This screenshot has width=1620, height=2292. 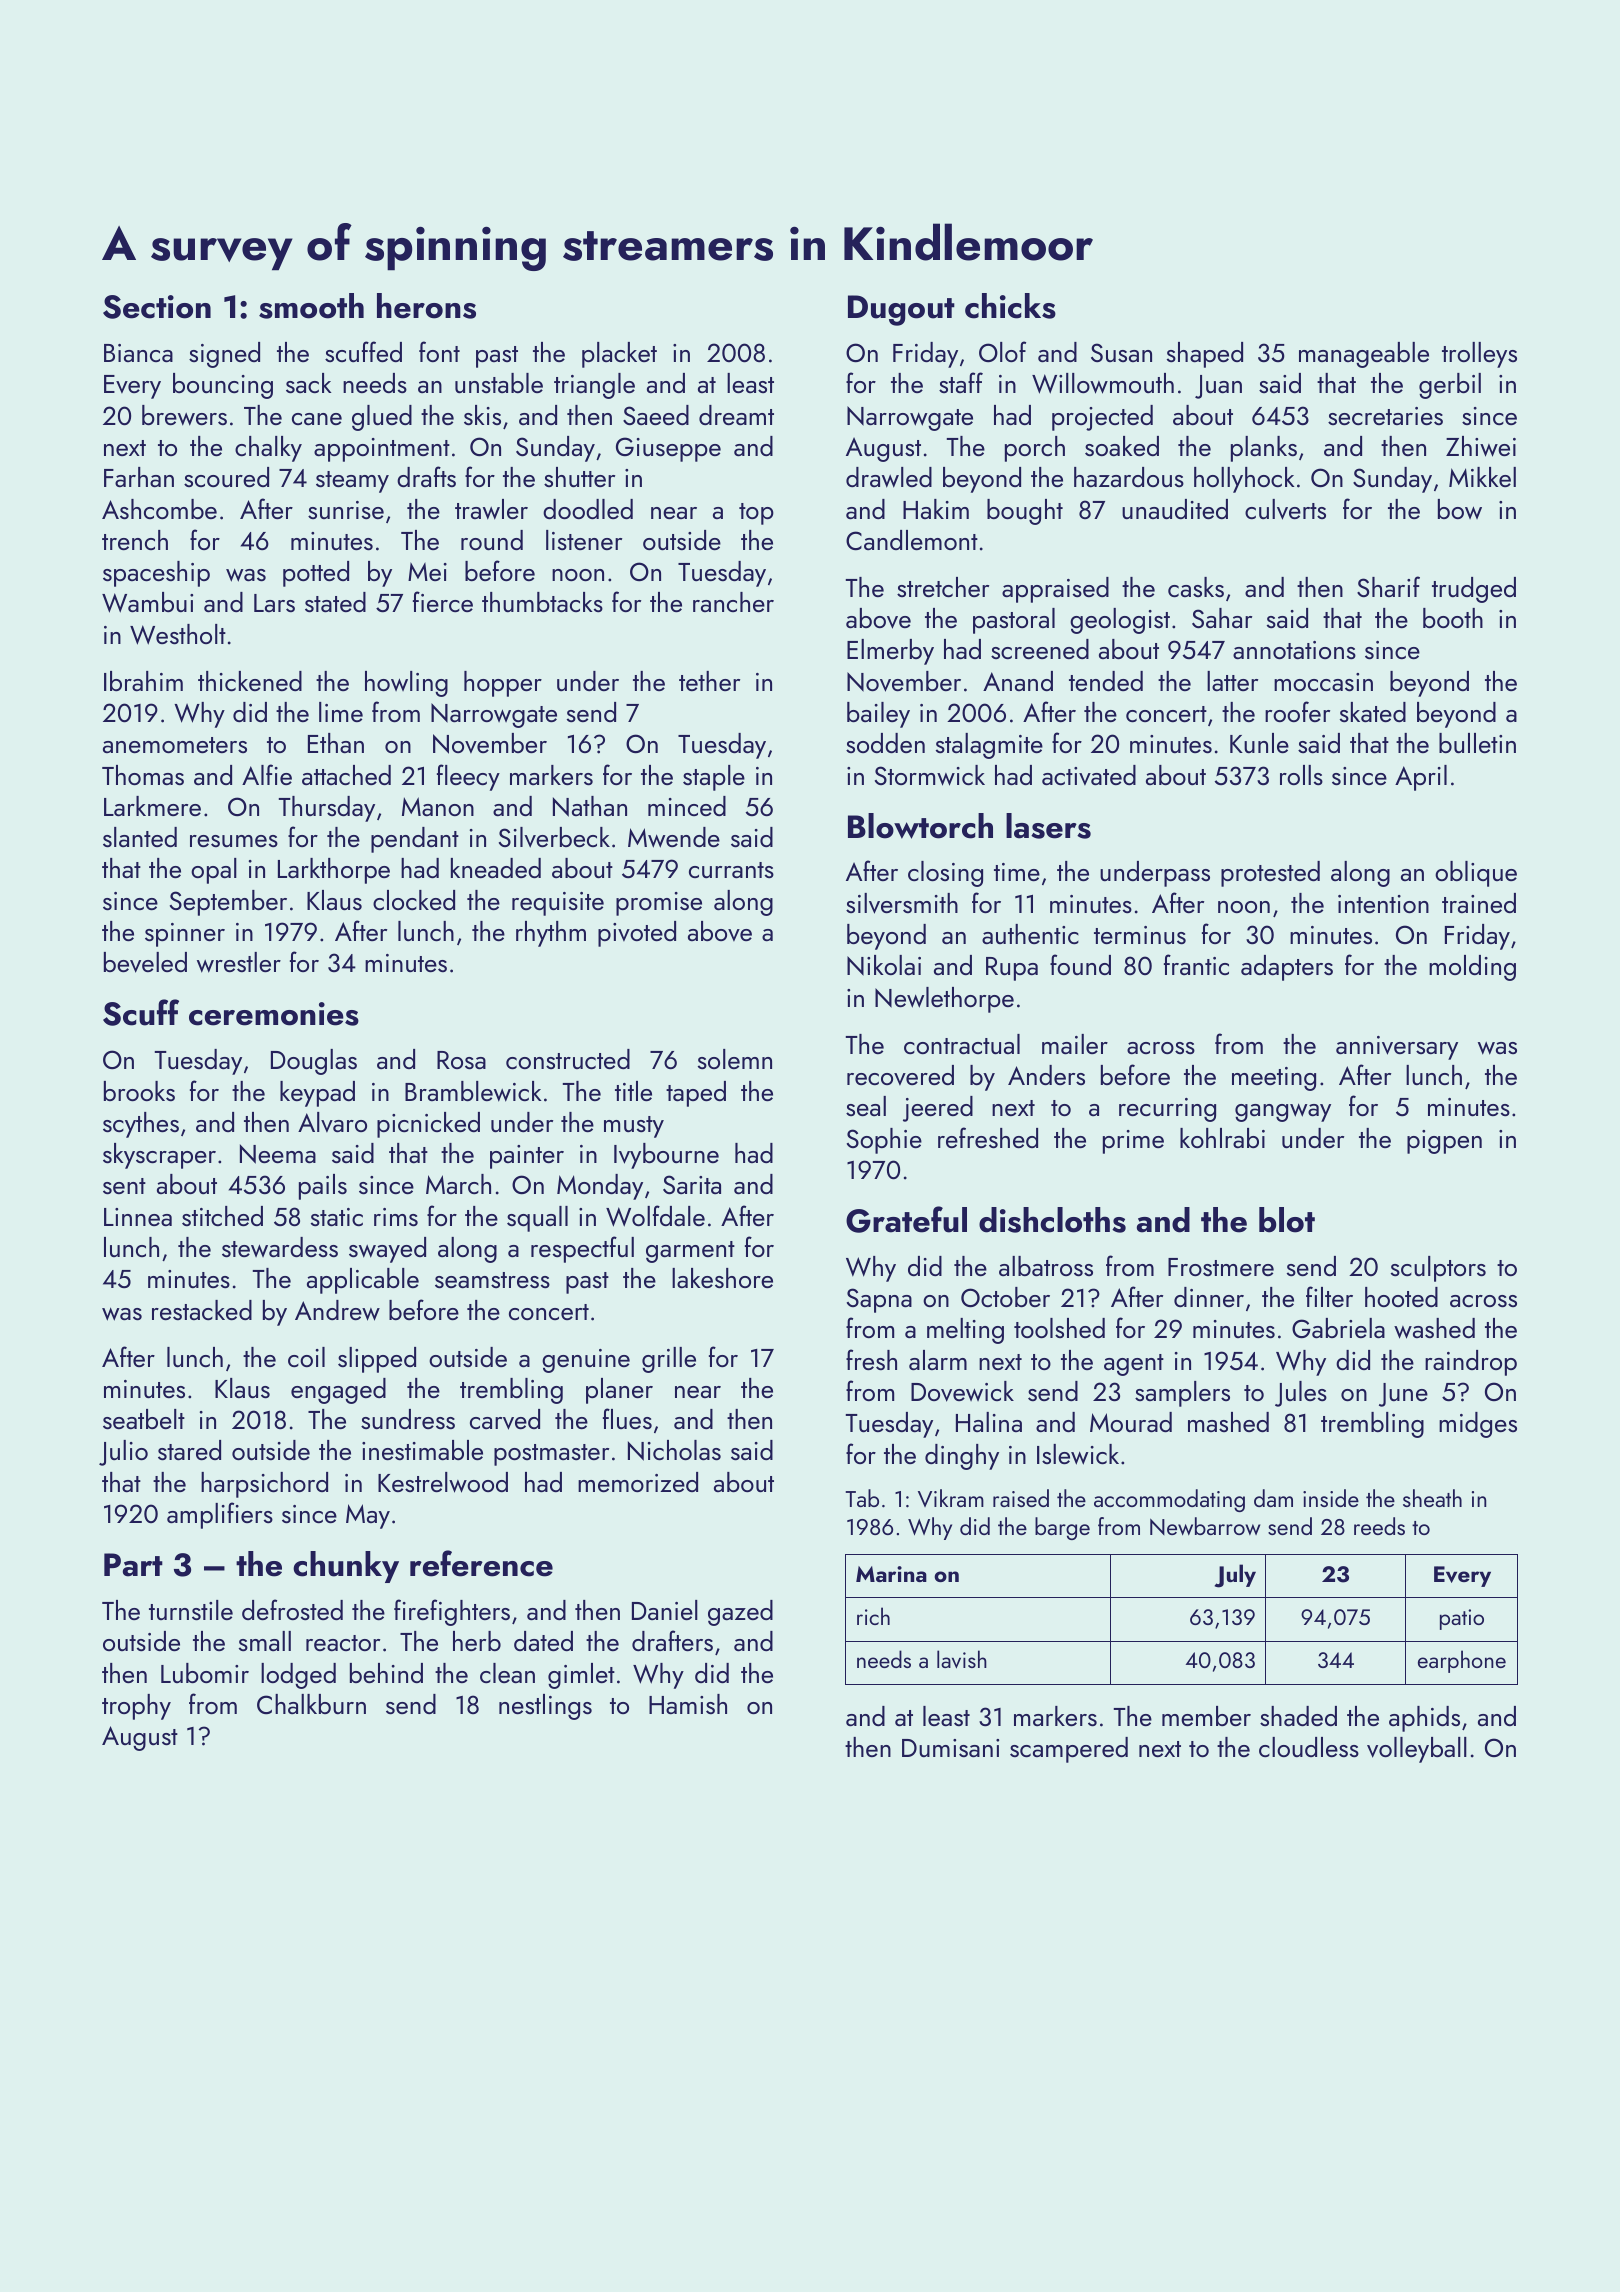 What do you see at coordinates (292, 1609) in the screenshot?
I see `defrosted` at bounding box center [292, 1609].
